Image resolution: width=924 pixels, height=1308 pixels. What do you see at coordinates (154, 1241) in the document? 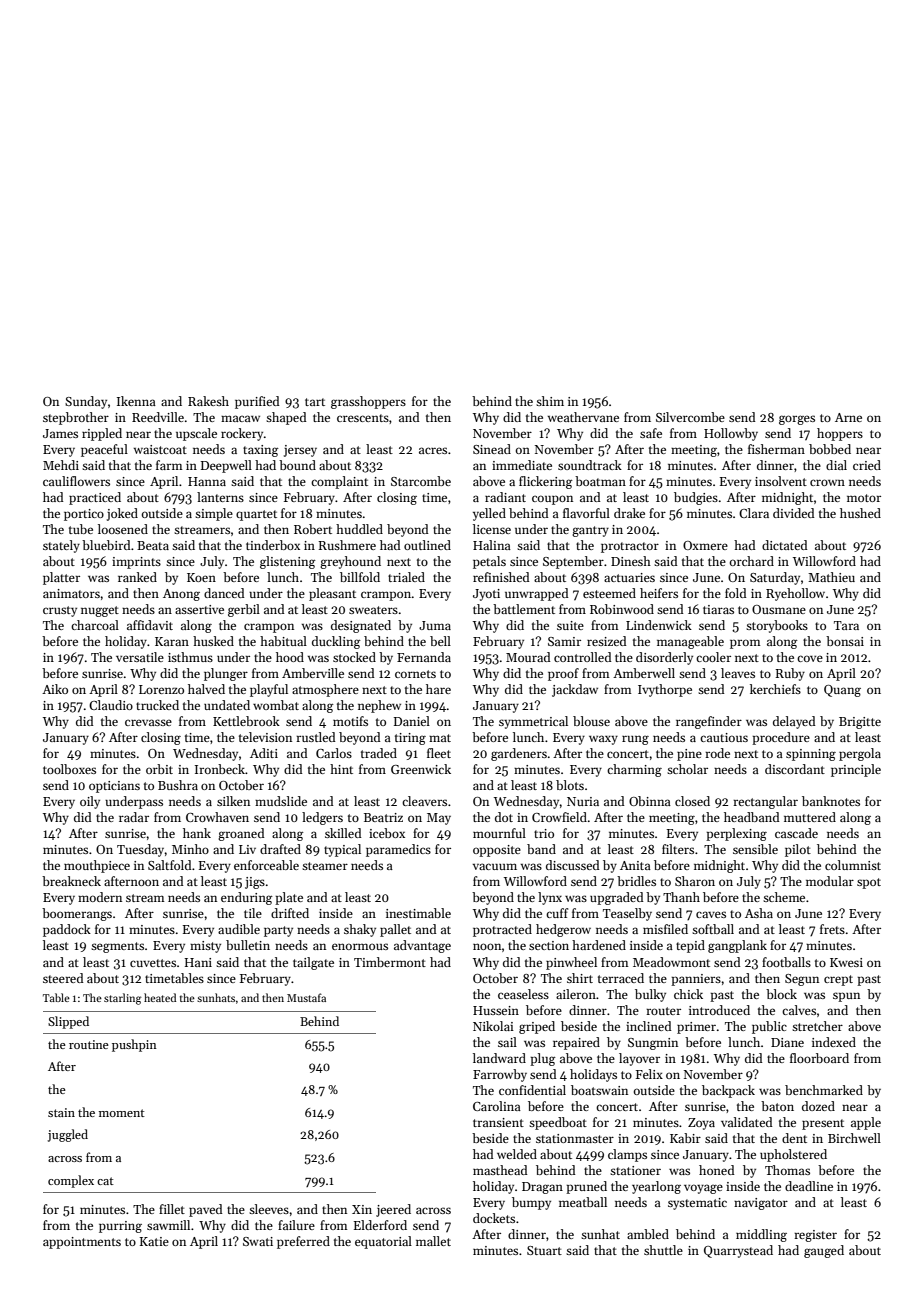
I see `Katie` at bounding box center [154, 1241].
